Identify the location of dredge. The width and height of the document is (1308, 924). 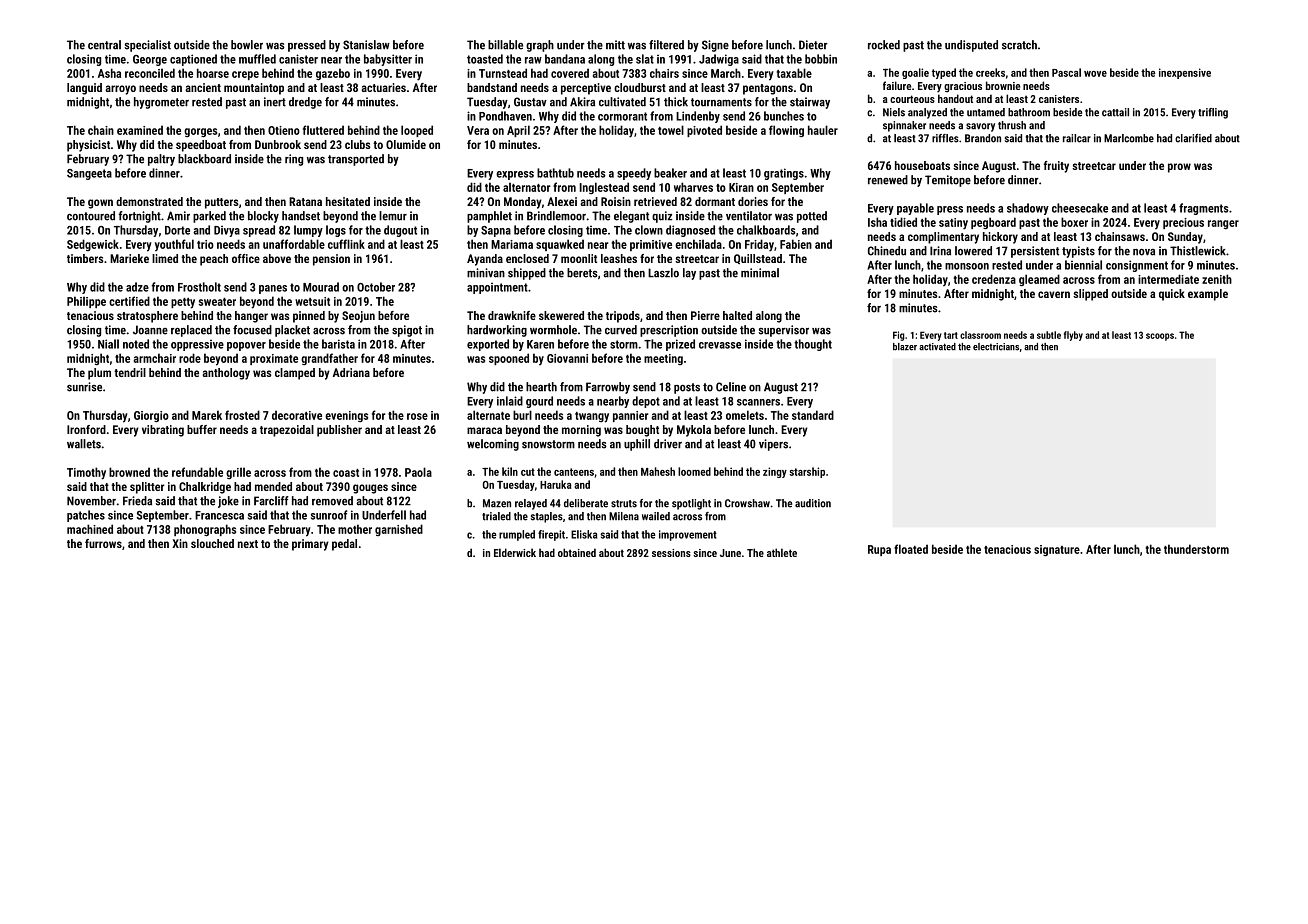
(305, 103).
